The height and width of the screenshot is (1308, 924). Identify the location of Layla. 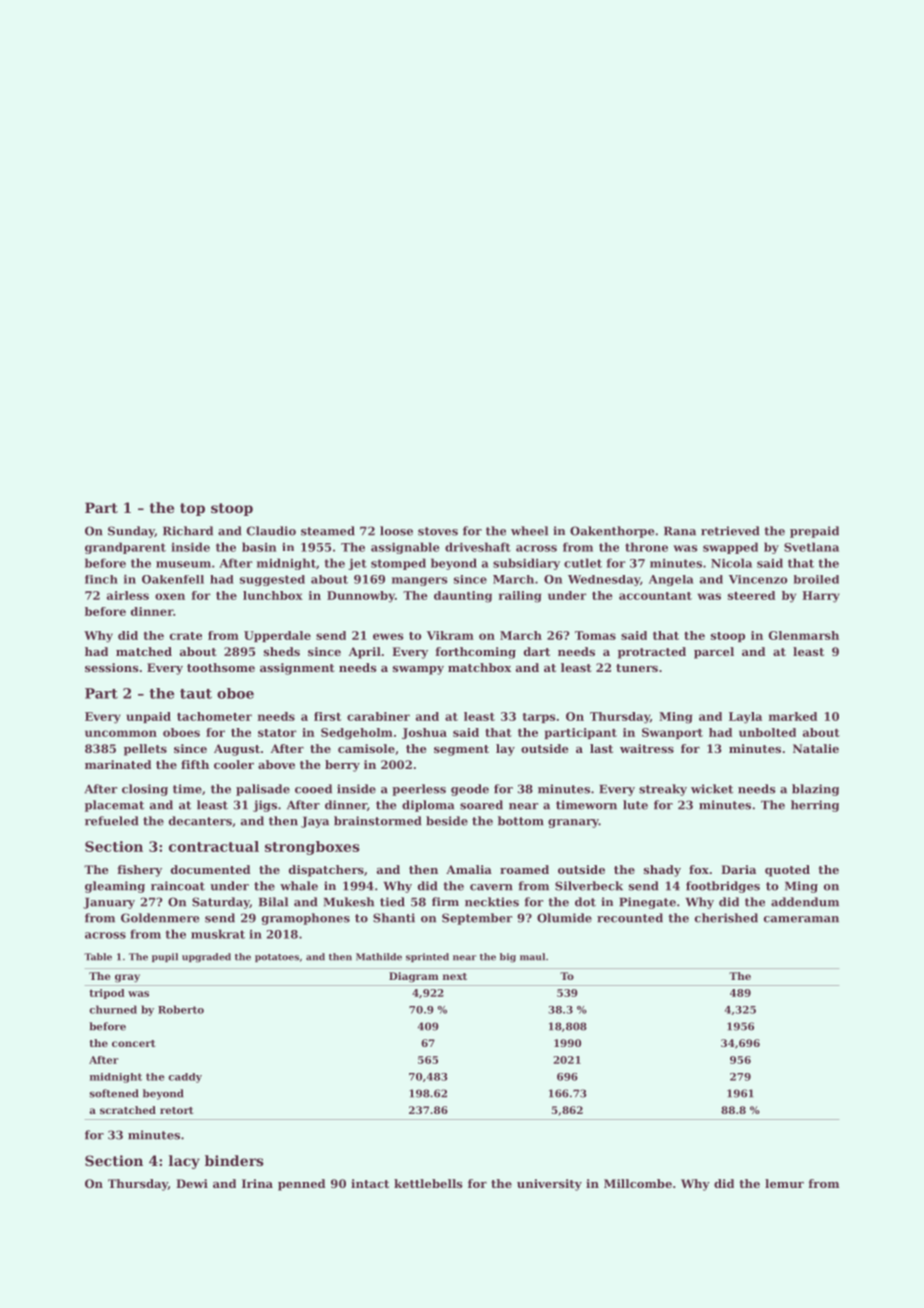
(745, 718).
